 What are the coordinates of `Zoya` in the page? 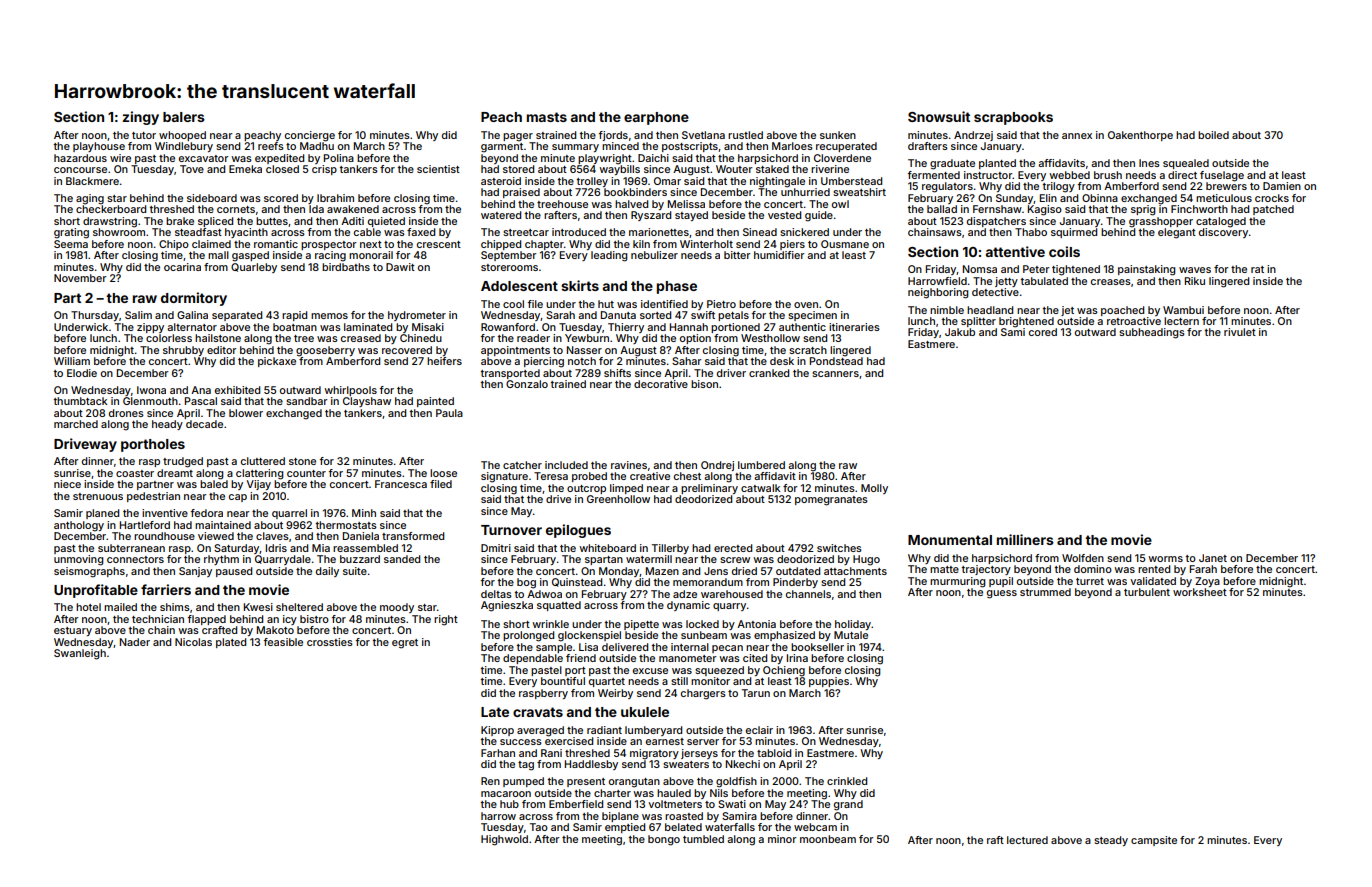 It's located at (1207, 582).
